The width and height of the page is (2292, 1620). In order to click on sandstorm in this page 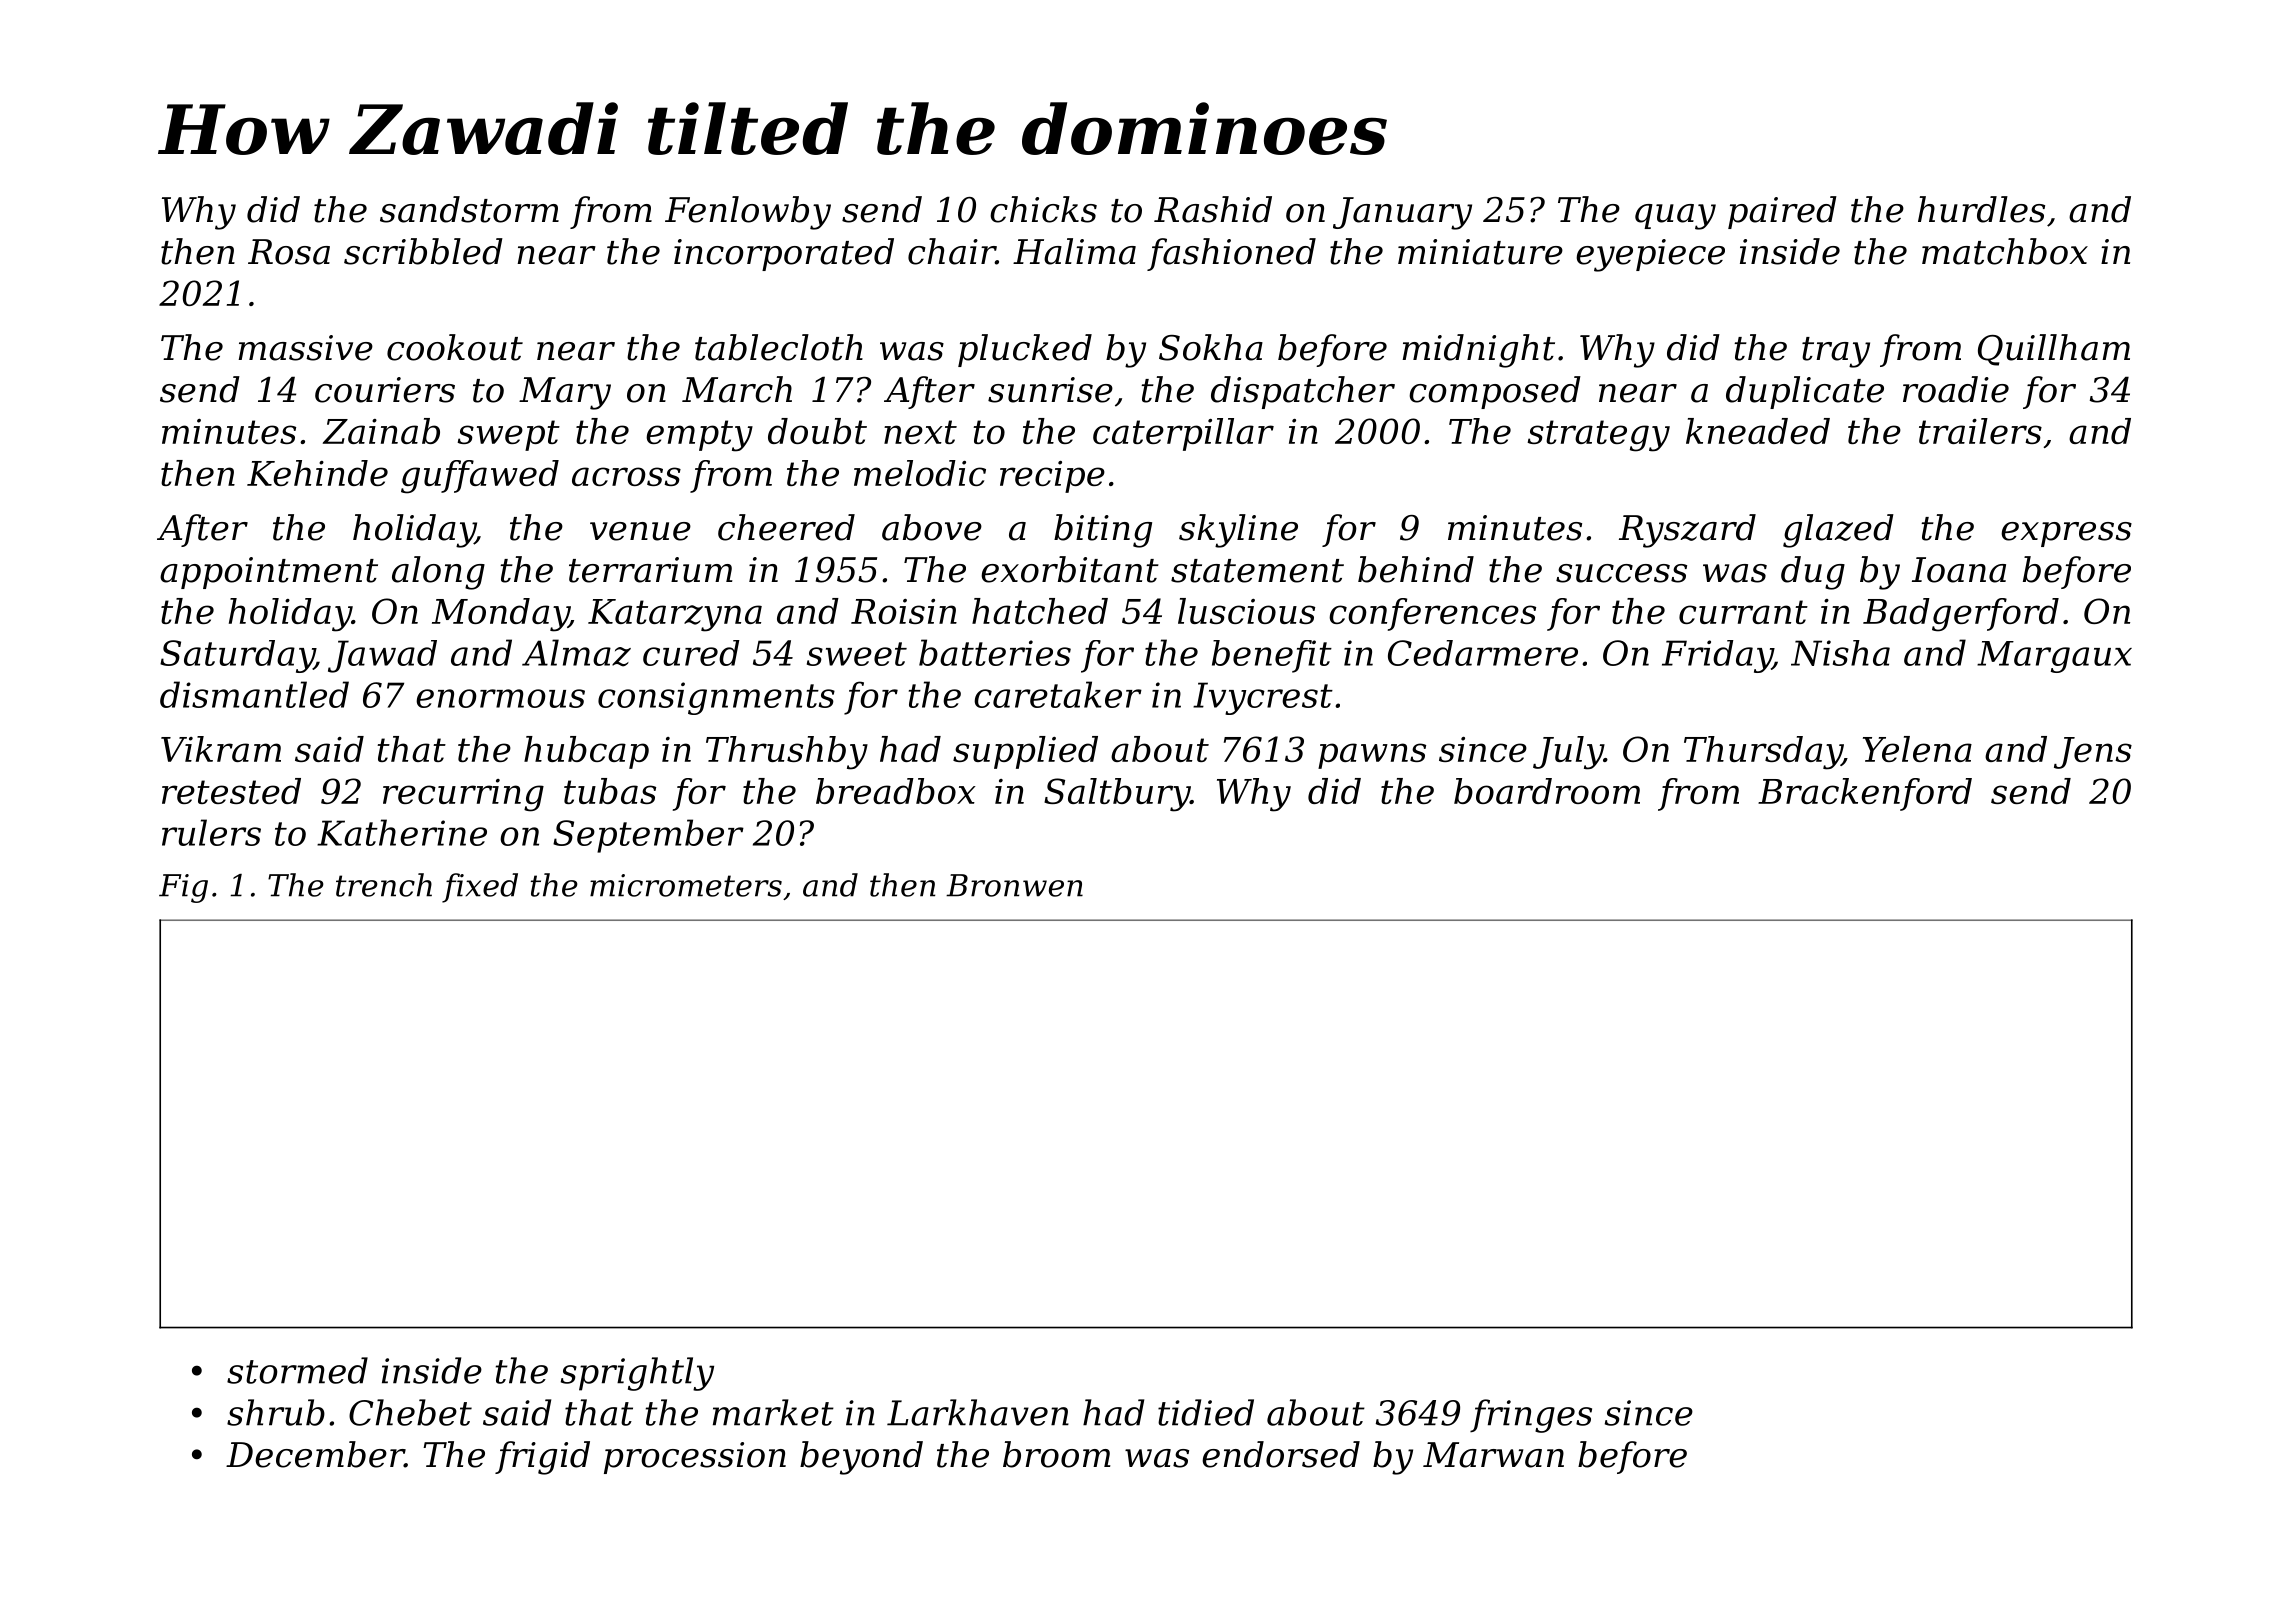, I will do `click(469, 209)`.
